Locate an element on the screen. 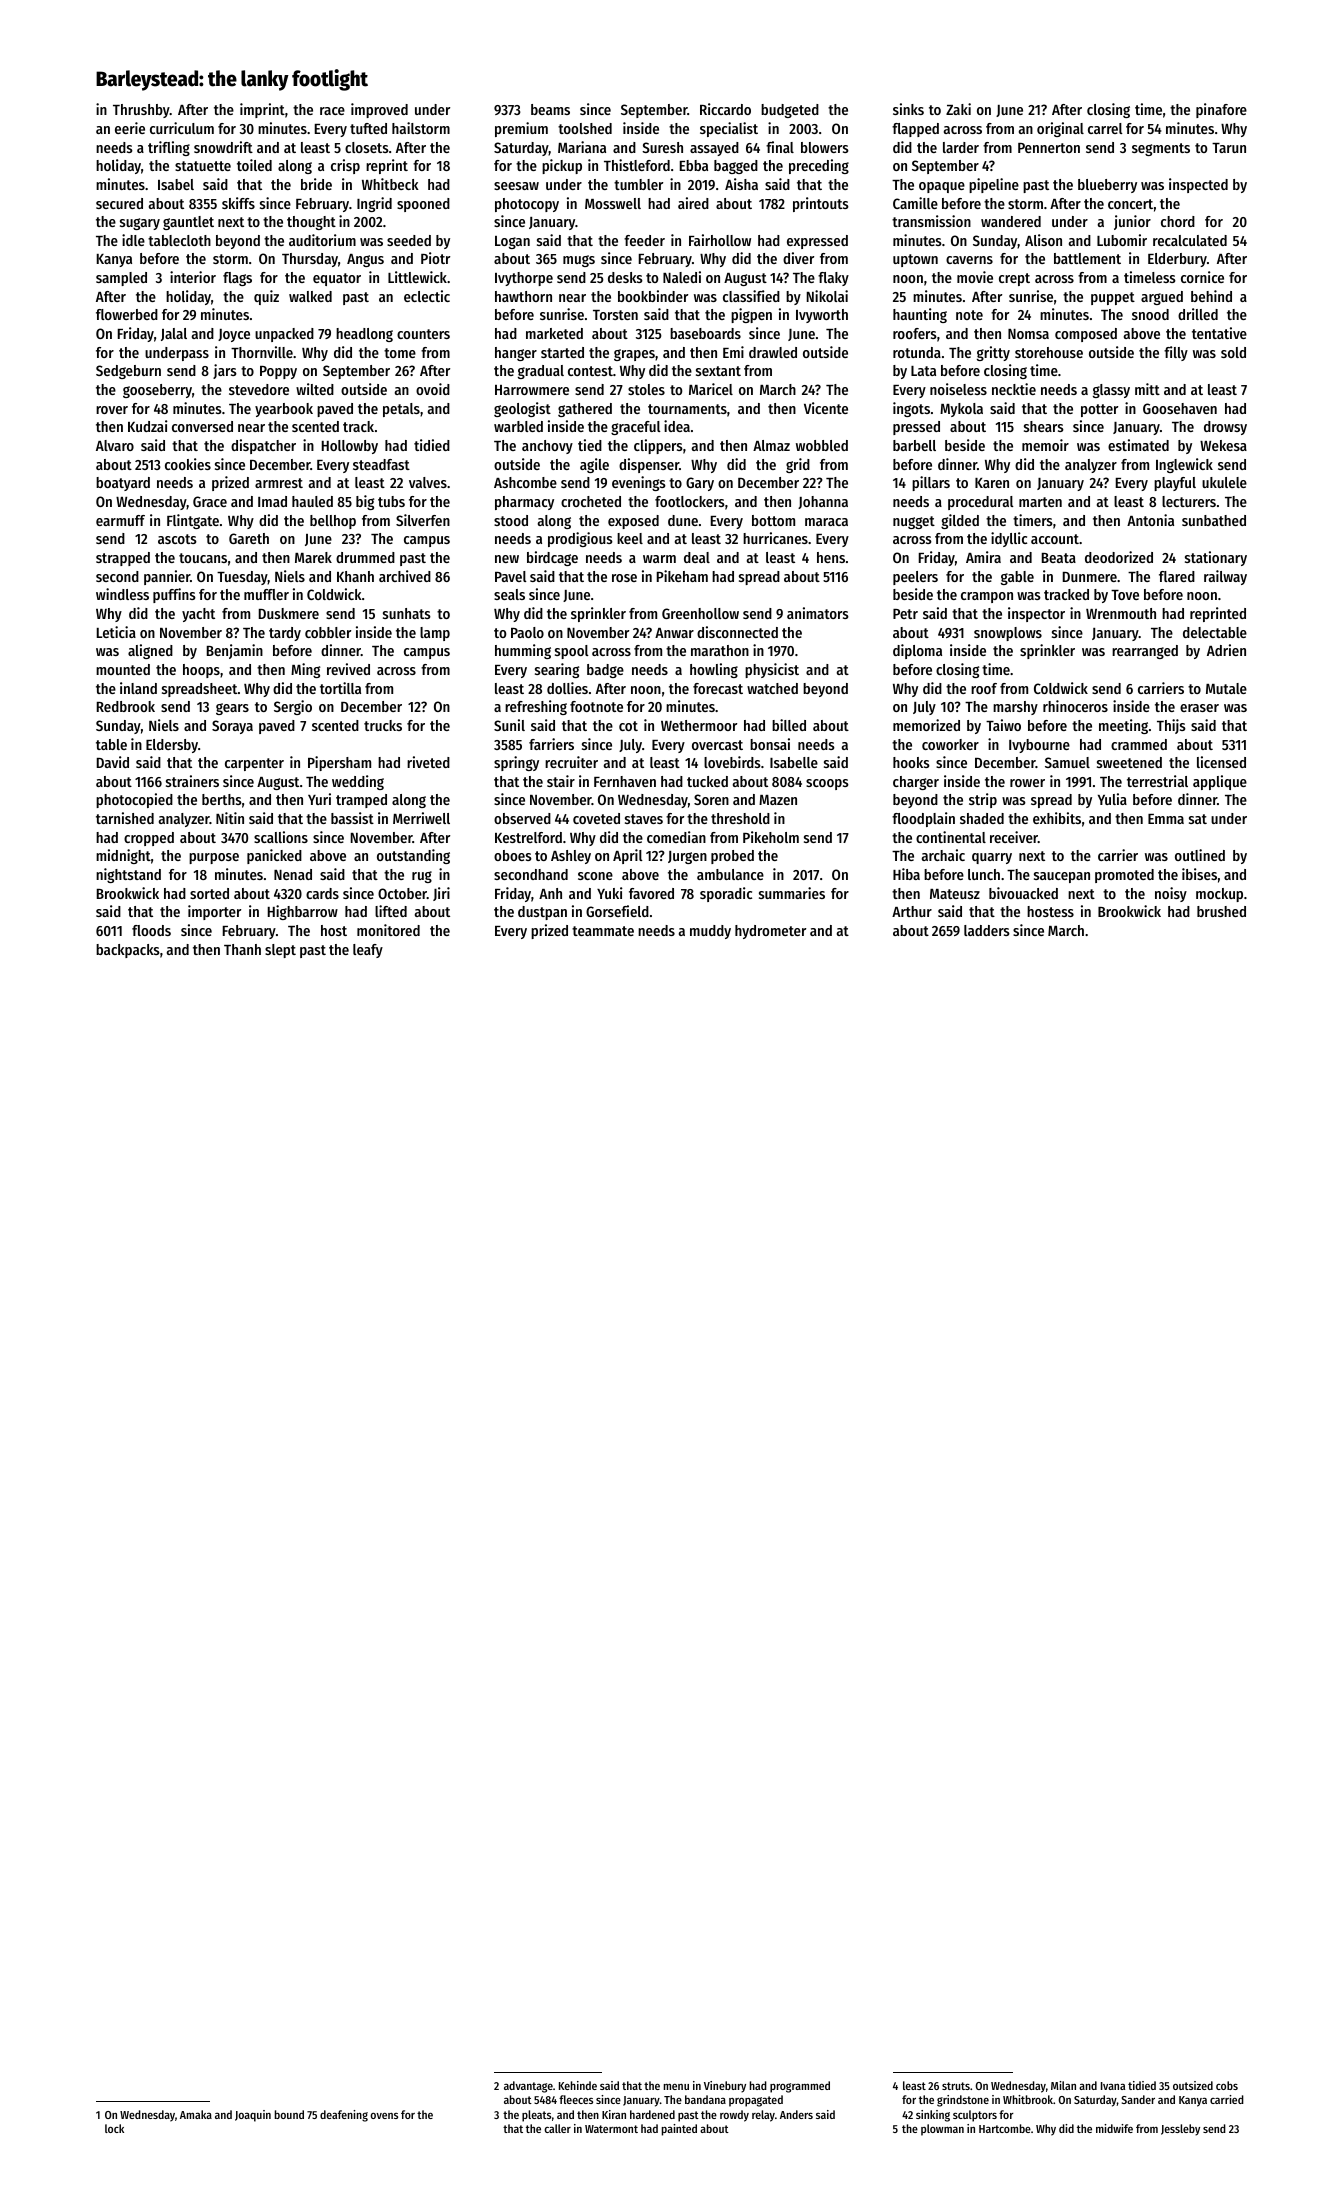  brushed is located at coordinates (1221, 911).
